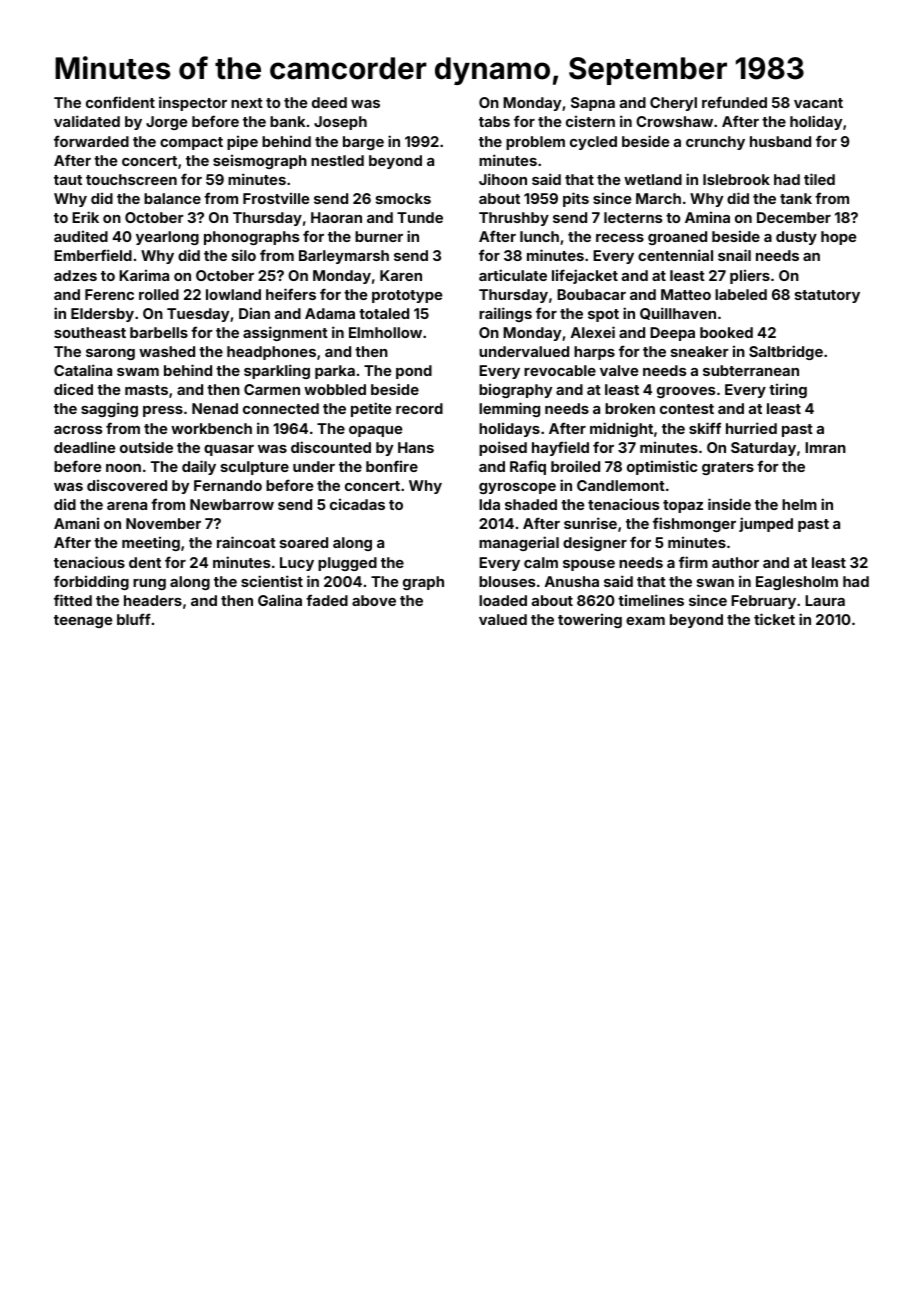  I want to click on fitted, so click(73, 600).
